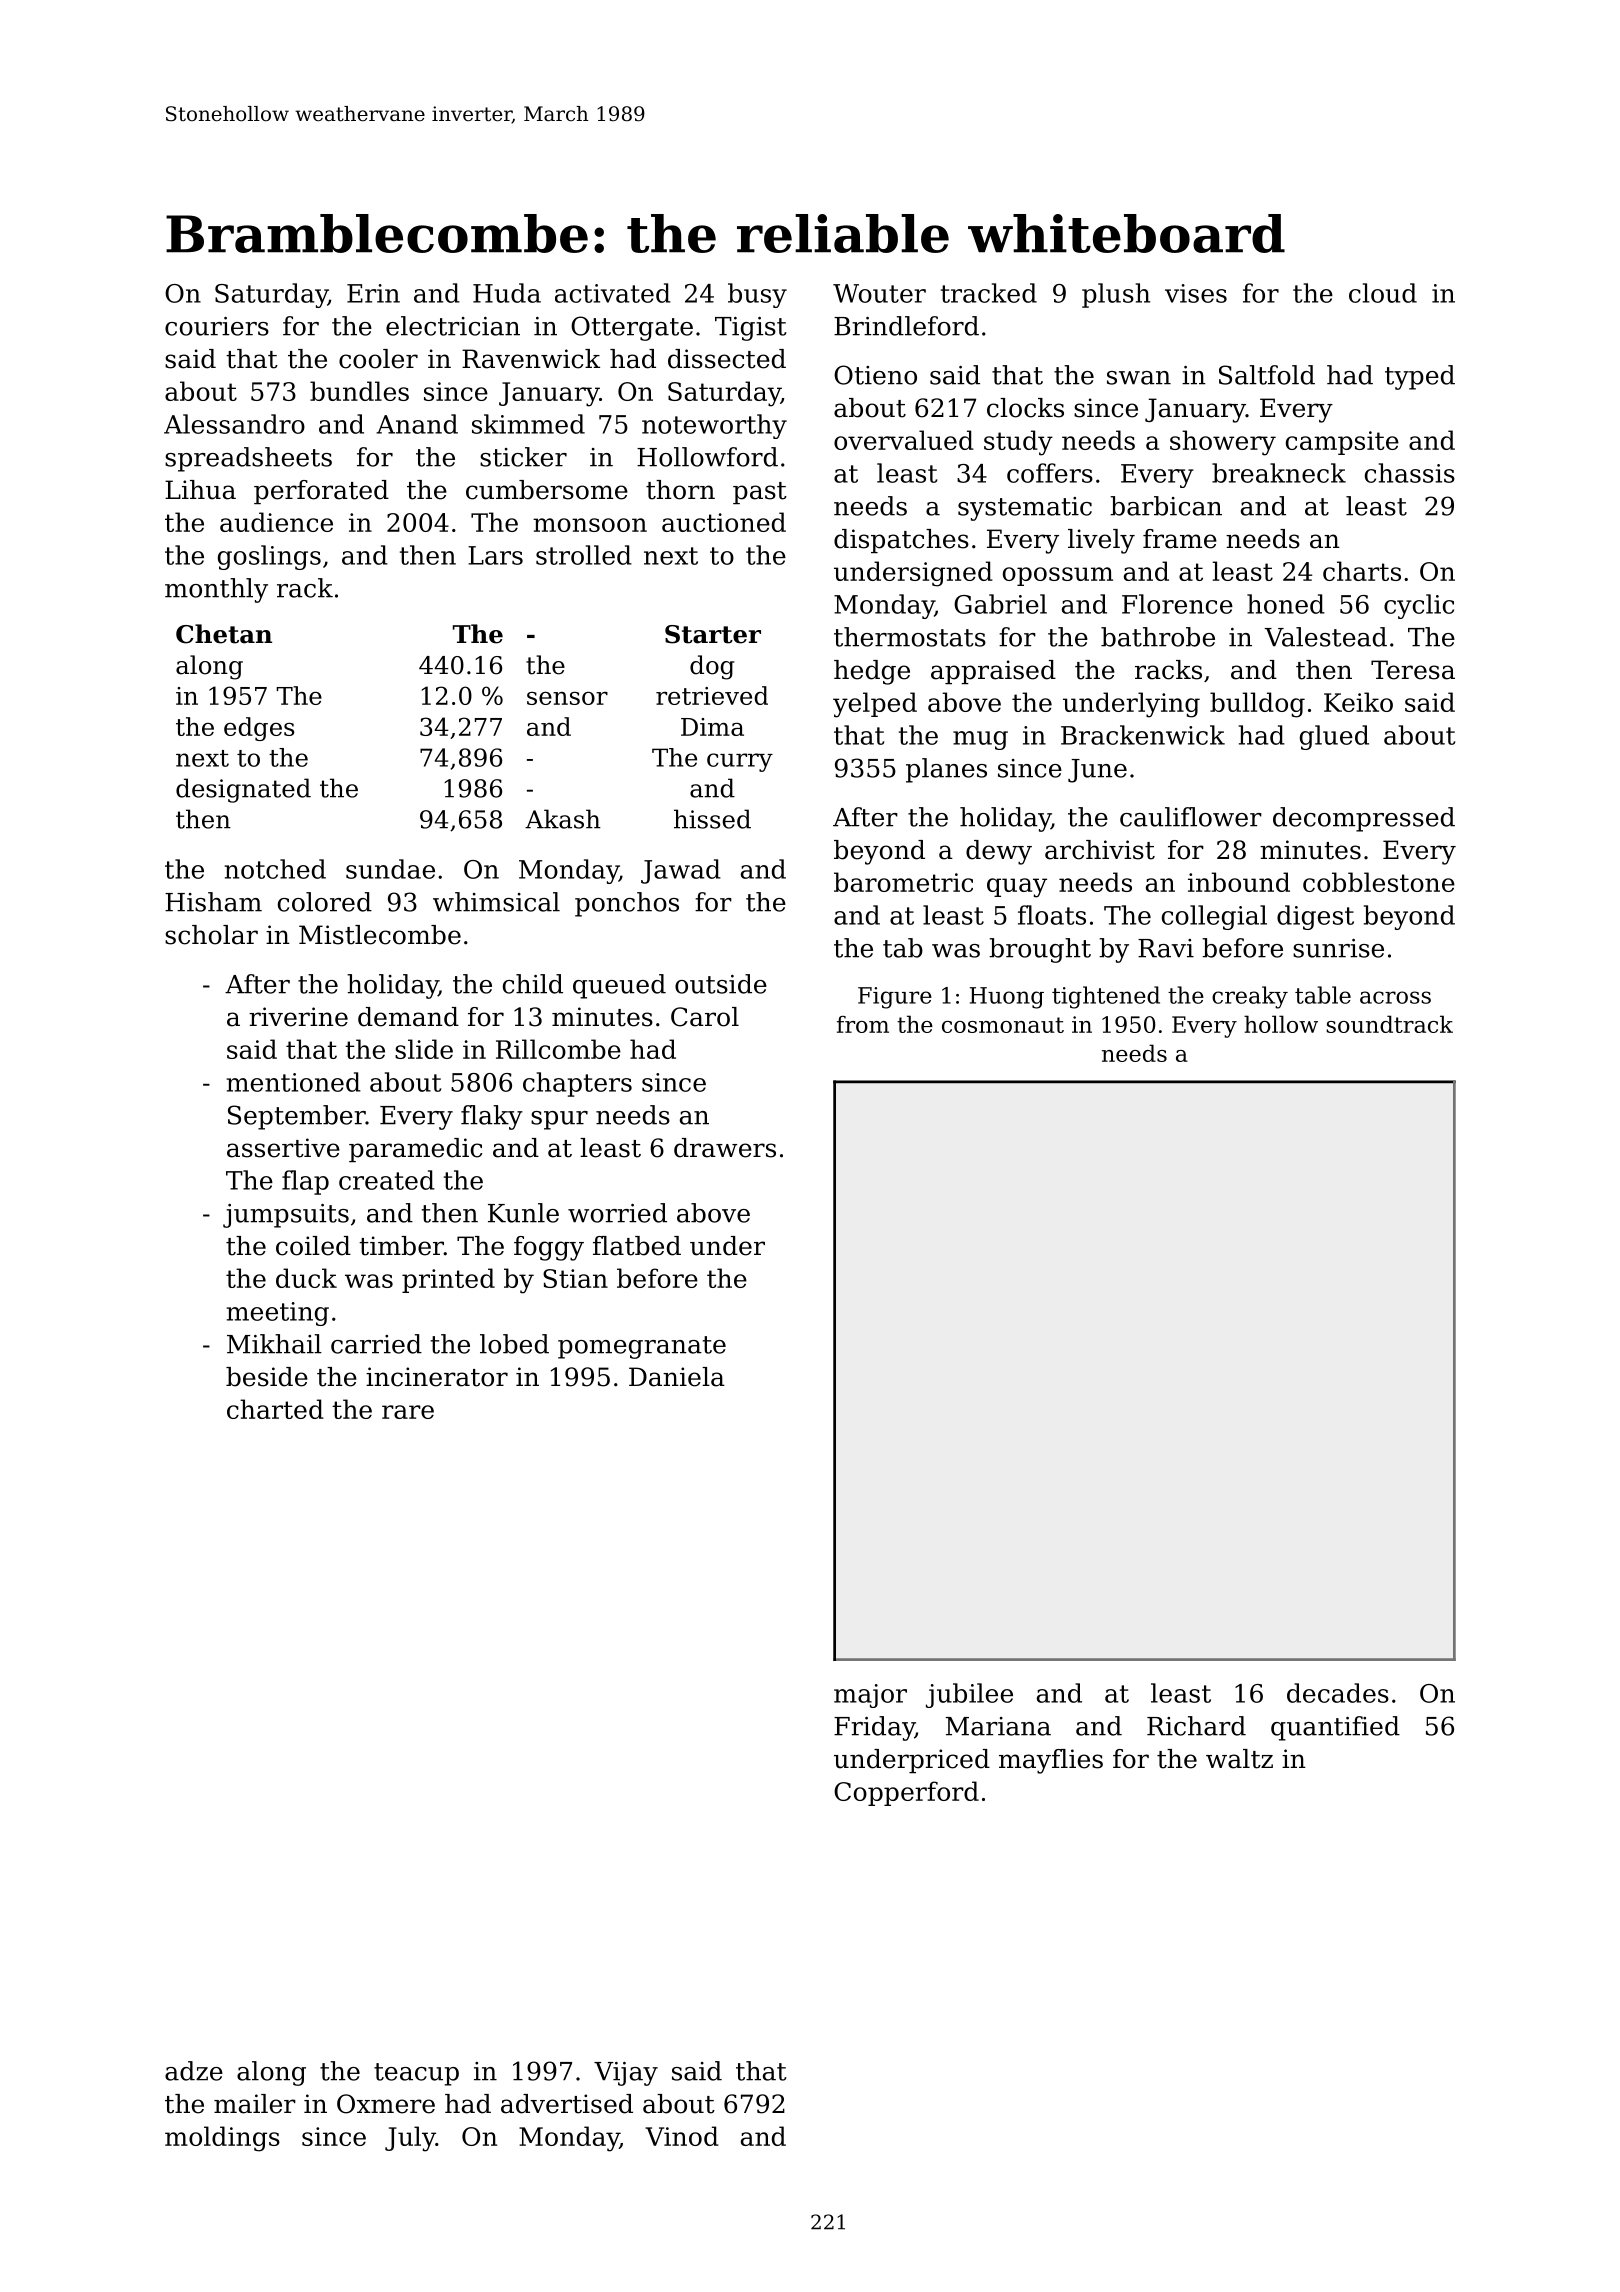 The height and width of the screenshot is (2292, 1620). I want to click on activated, so click(613, 293).
